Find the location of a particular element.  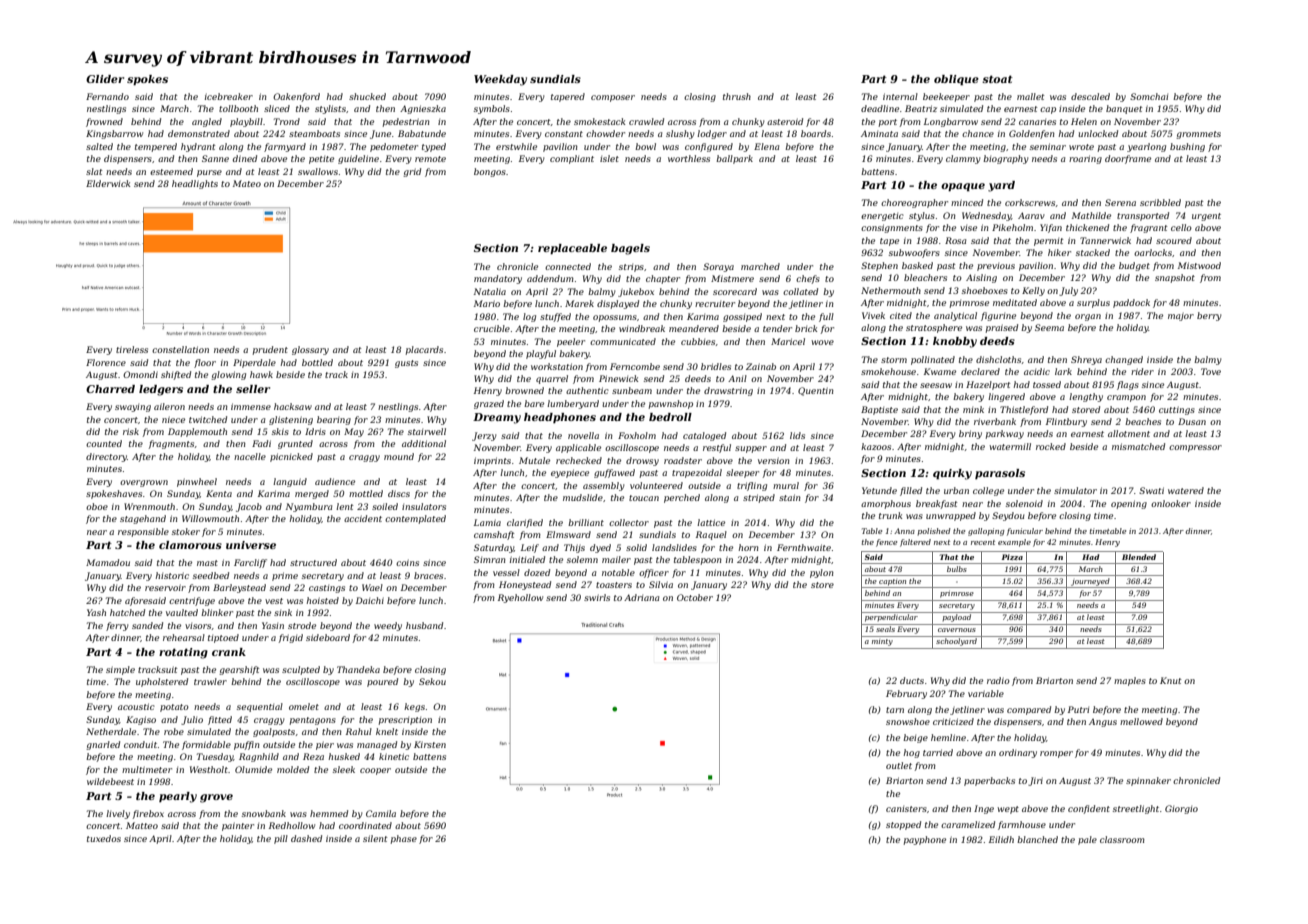

payphone is located at coordinates (925, 840).
